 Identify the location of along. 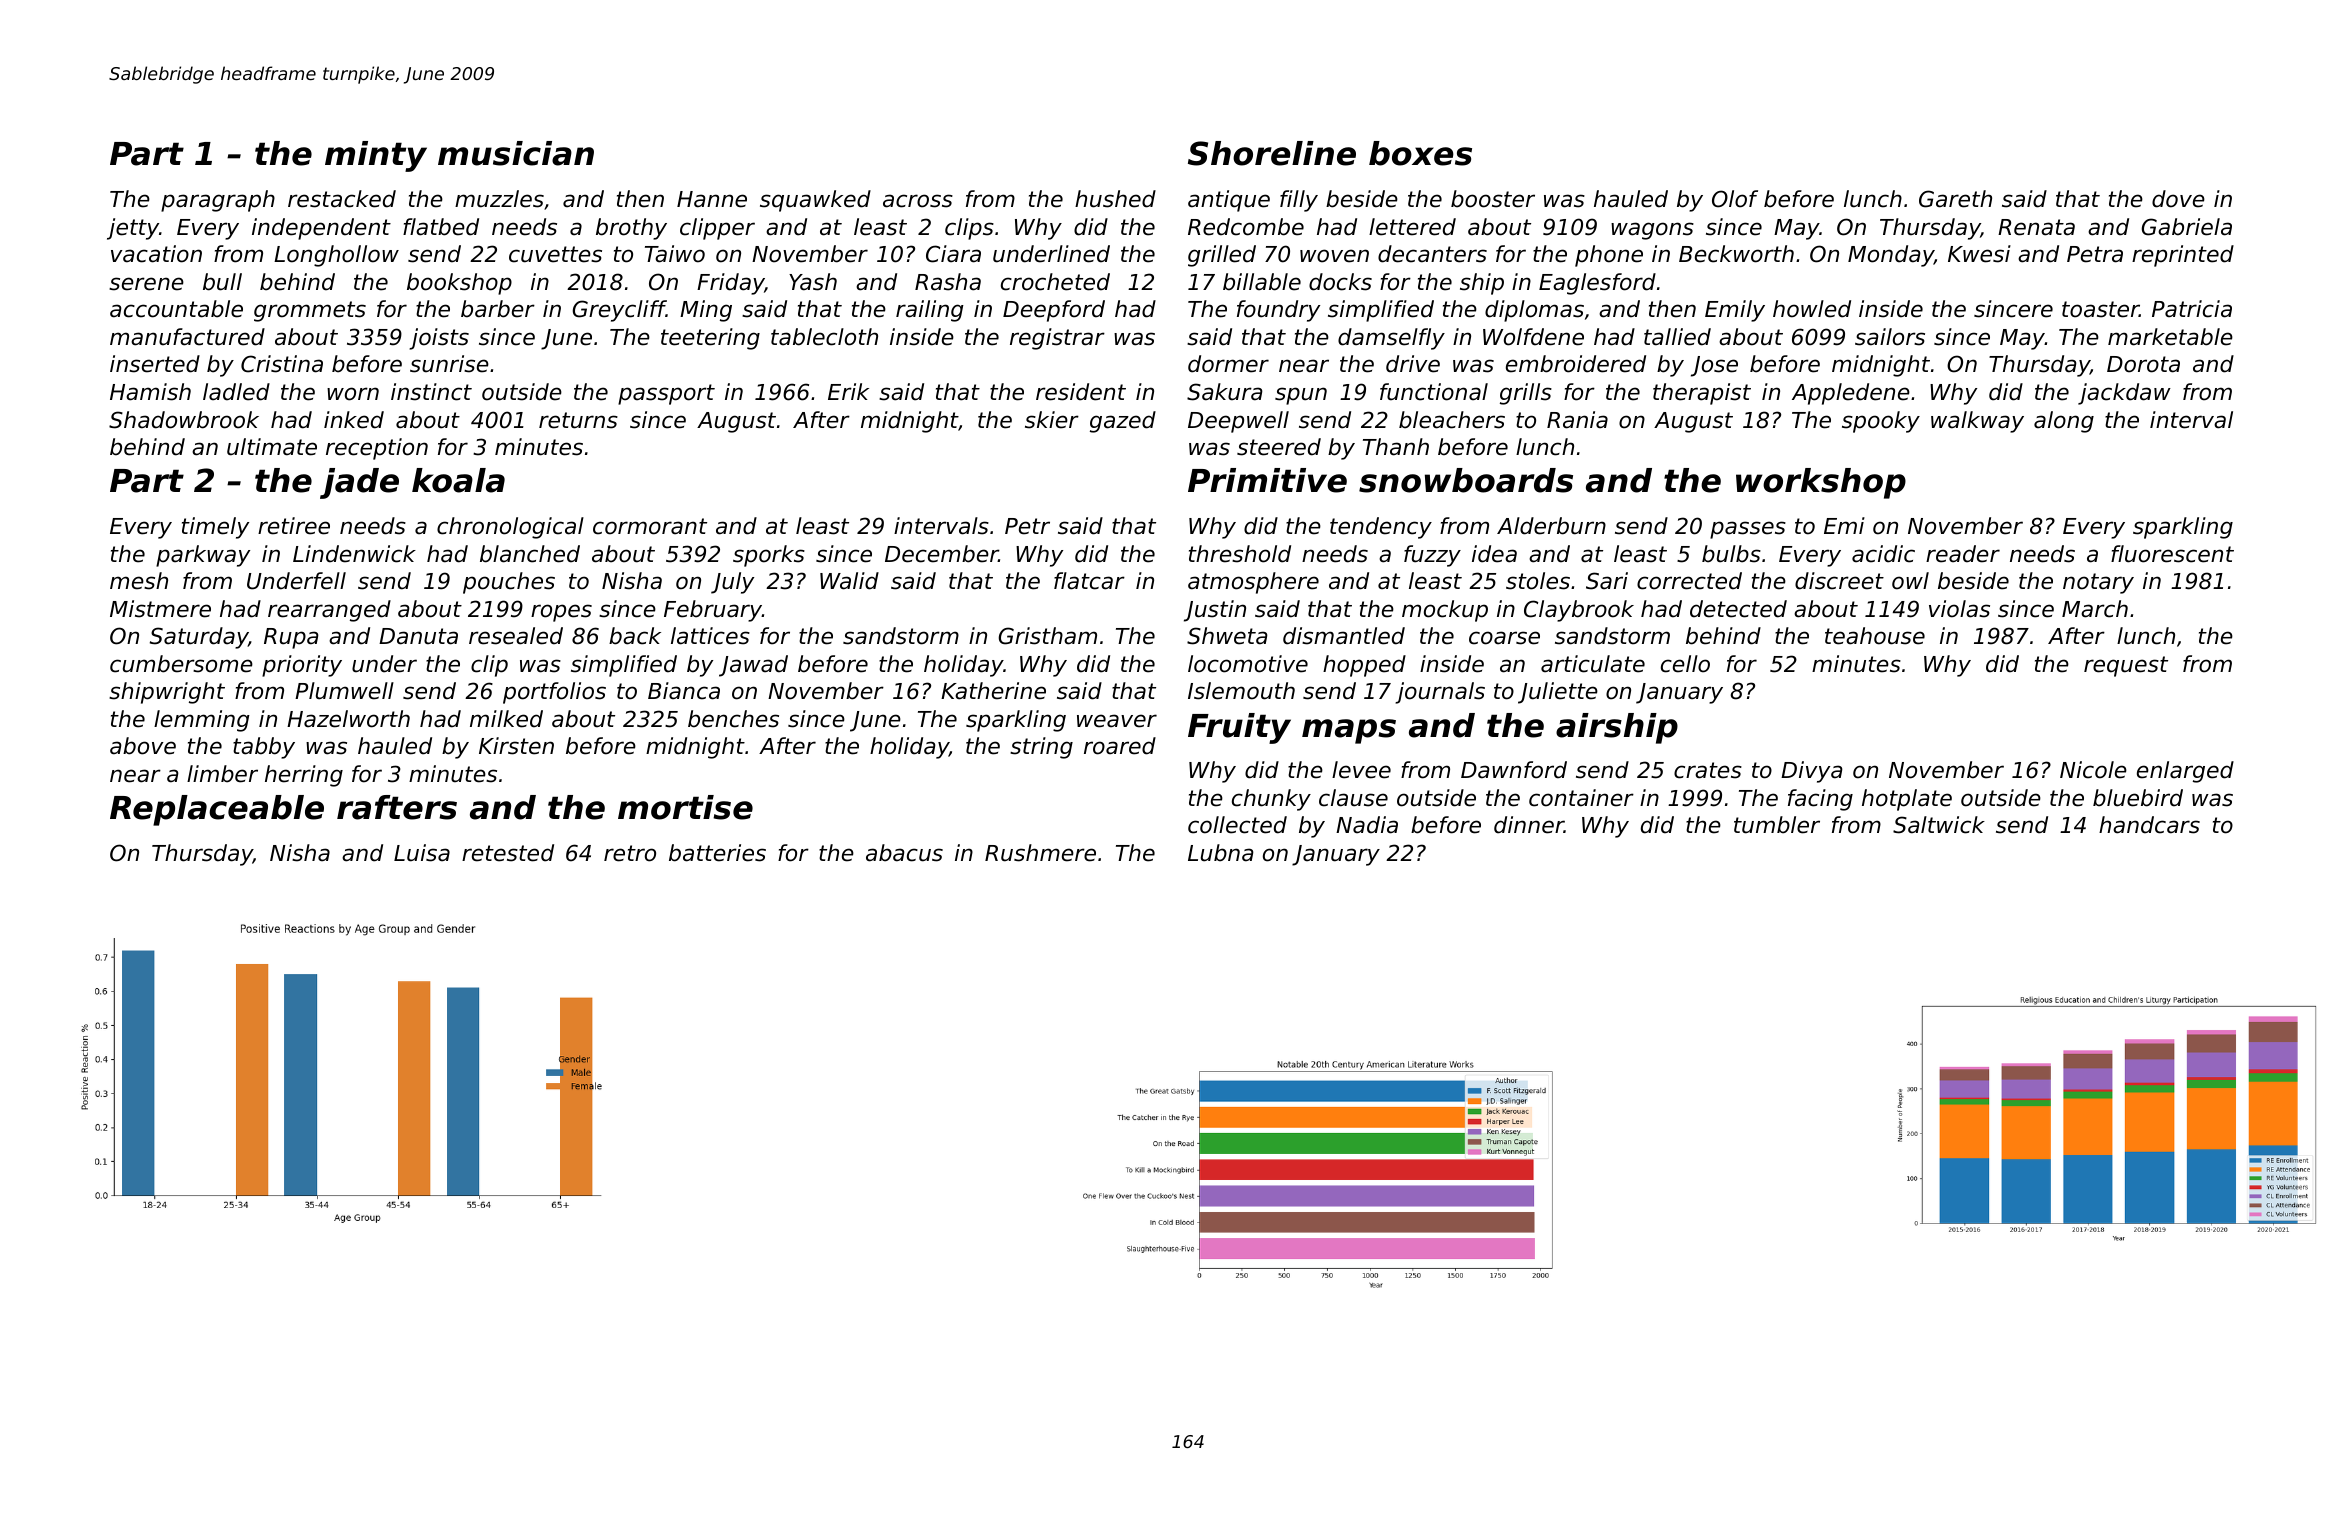
(2064, 422).
